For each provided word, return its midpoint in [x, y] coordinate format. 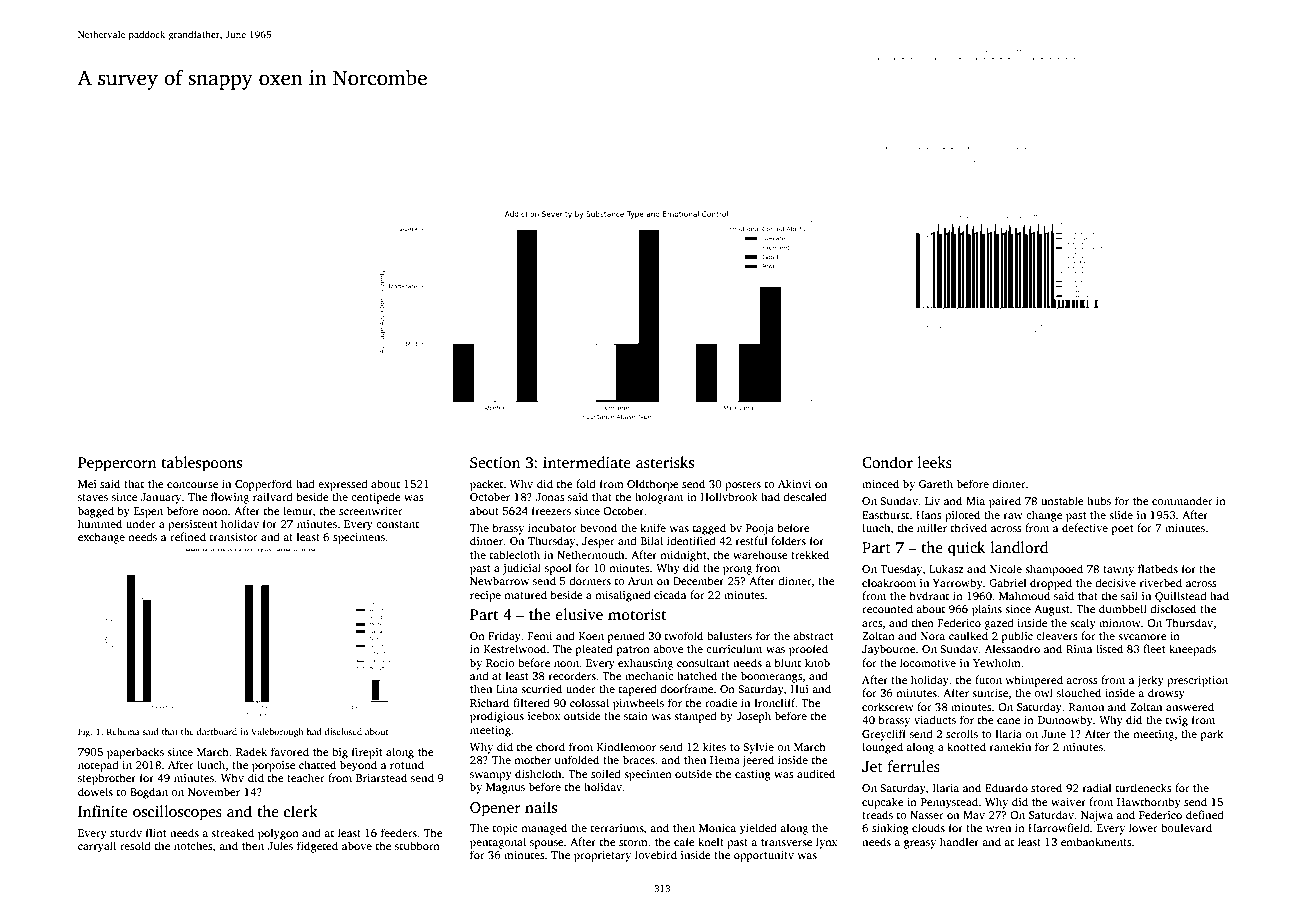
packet [486, 485]
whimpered [1034, 681]
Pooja [760, 529]
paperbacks [135, 753]
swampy [491, 776]
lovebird [656, 854]
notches [193, 845]
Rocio [500, 663]
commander [1182, 500]
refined [188, 536]
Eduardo [1006, 787]
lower [1143, 827]
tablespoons [201, 464]
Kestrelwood [515, 648]
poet [1123, 530]
